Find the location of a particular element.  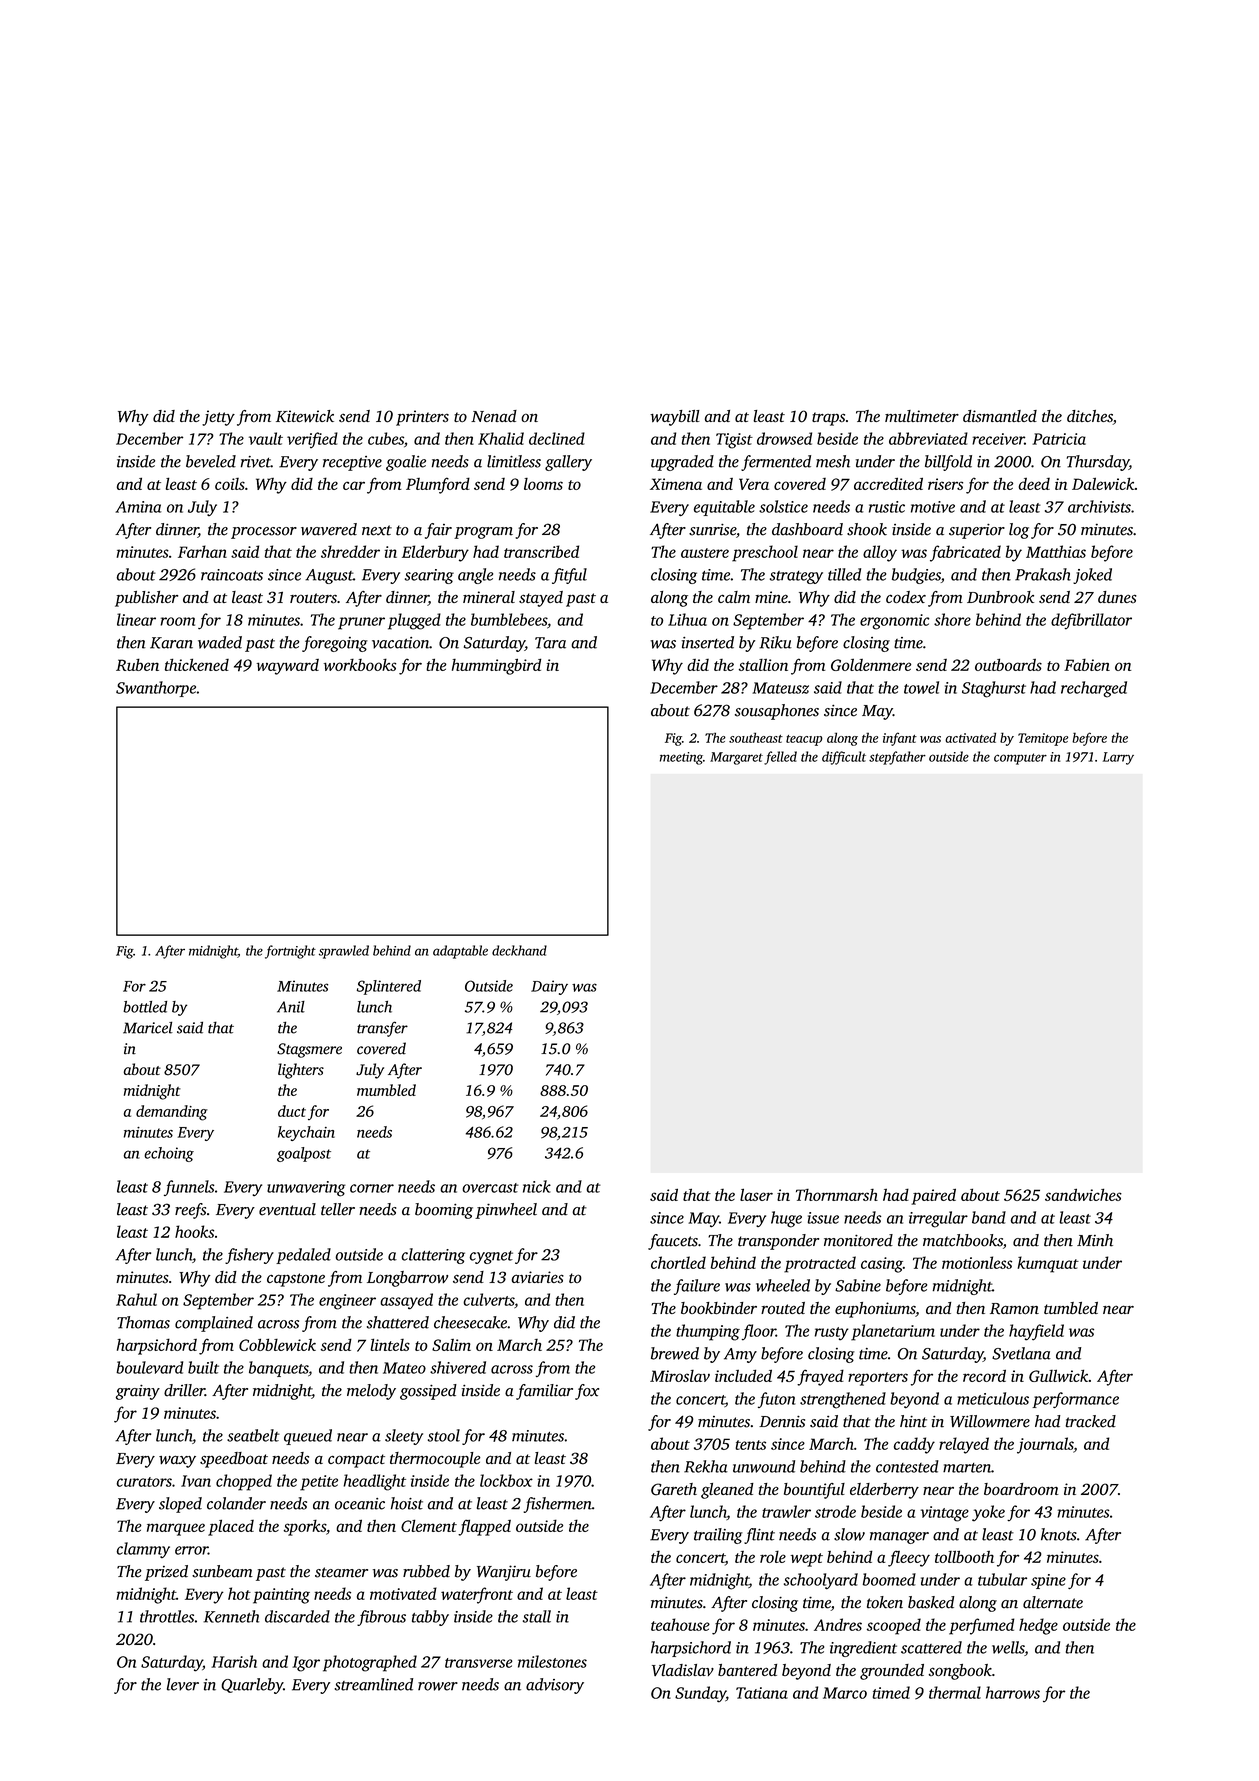

stepfather is located at coordinates (897, 758).
